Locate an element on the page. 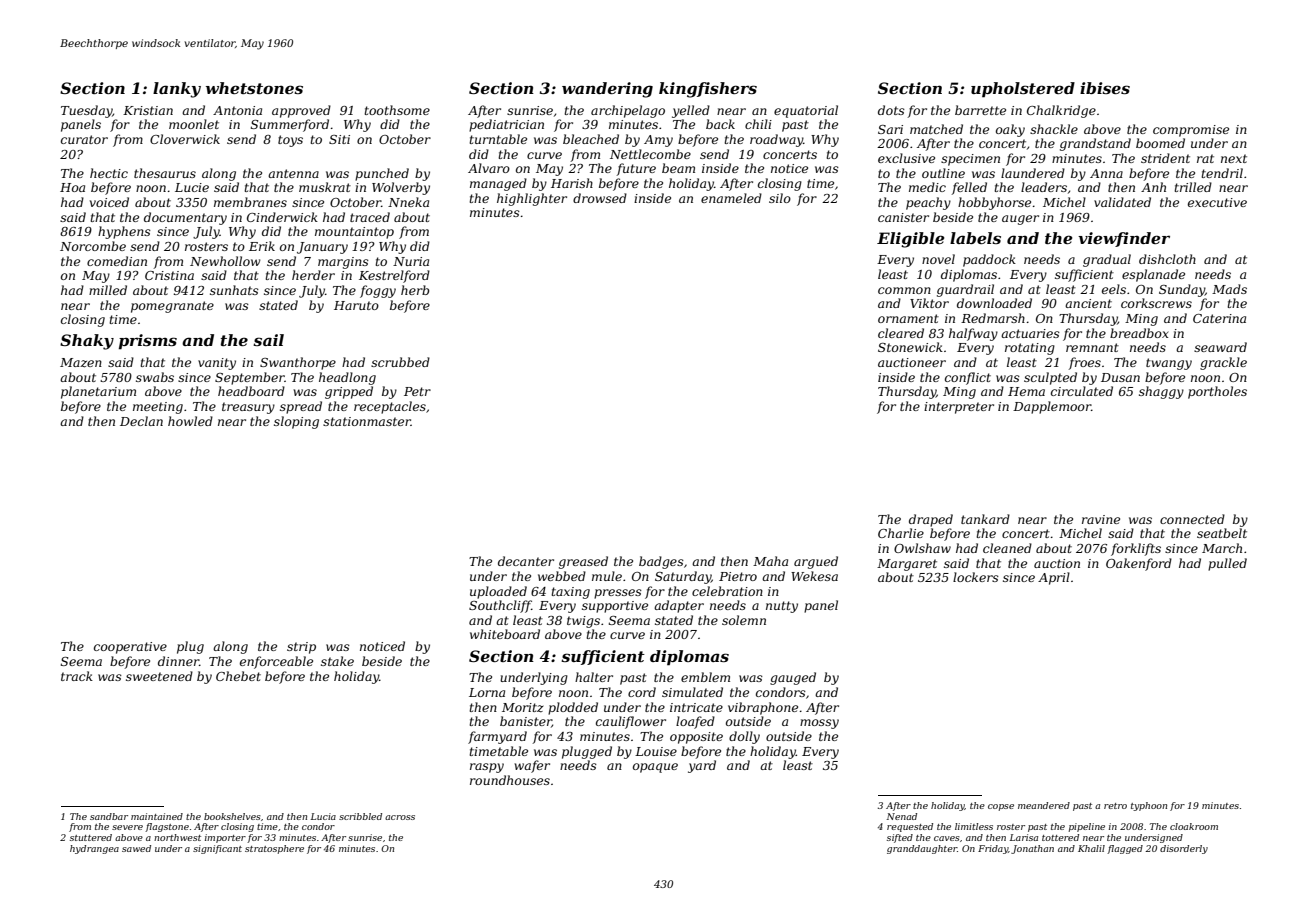 The height and width of the page is (924, 1308). whetstones is located at coordinates (254, 88).
